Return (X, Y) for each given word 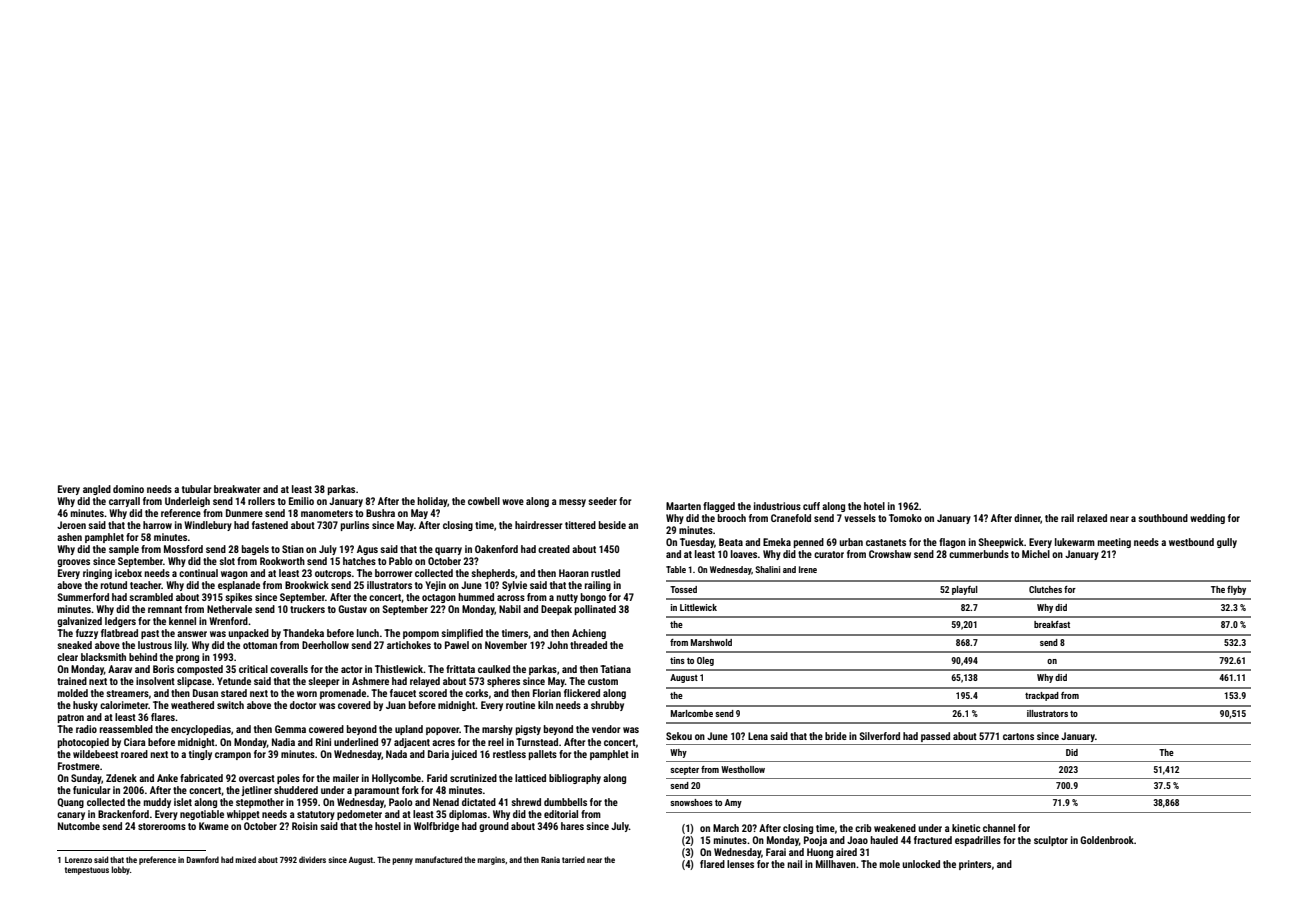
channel (999, 828)
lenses (740, 864)
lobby (120, 870)
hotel (874, 506)
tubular (197, 489)
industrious (777, 506)
